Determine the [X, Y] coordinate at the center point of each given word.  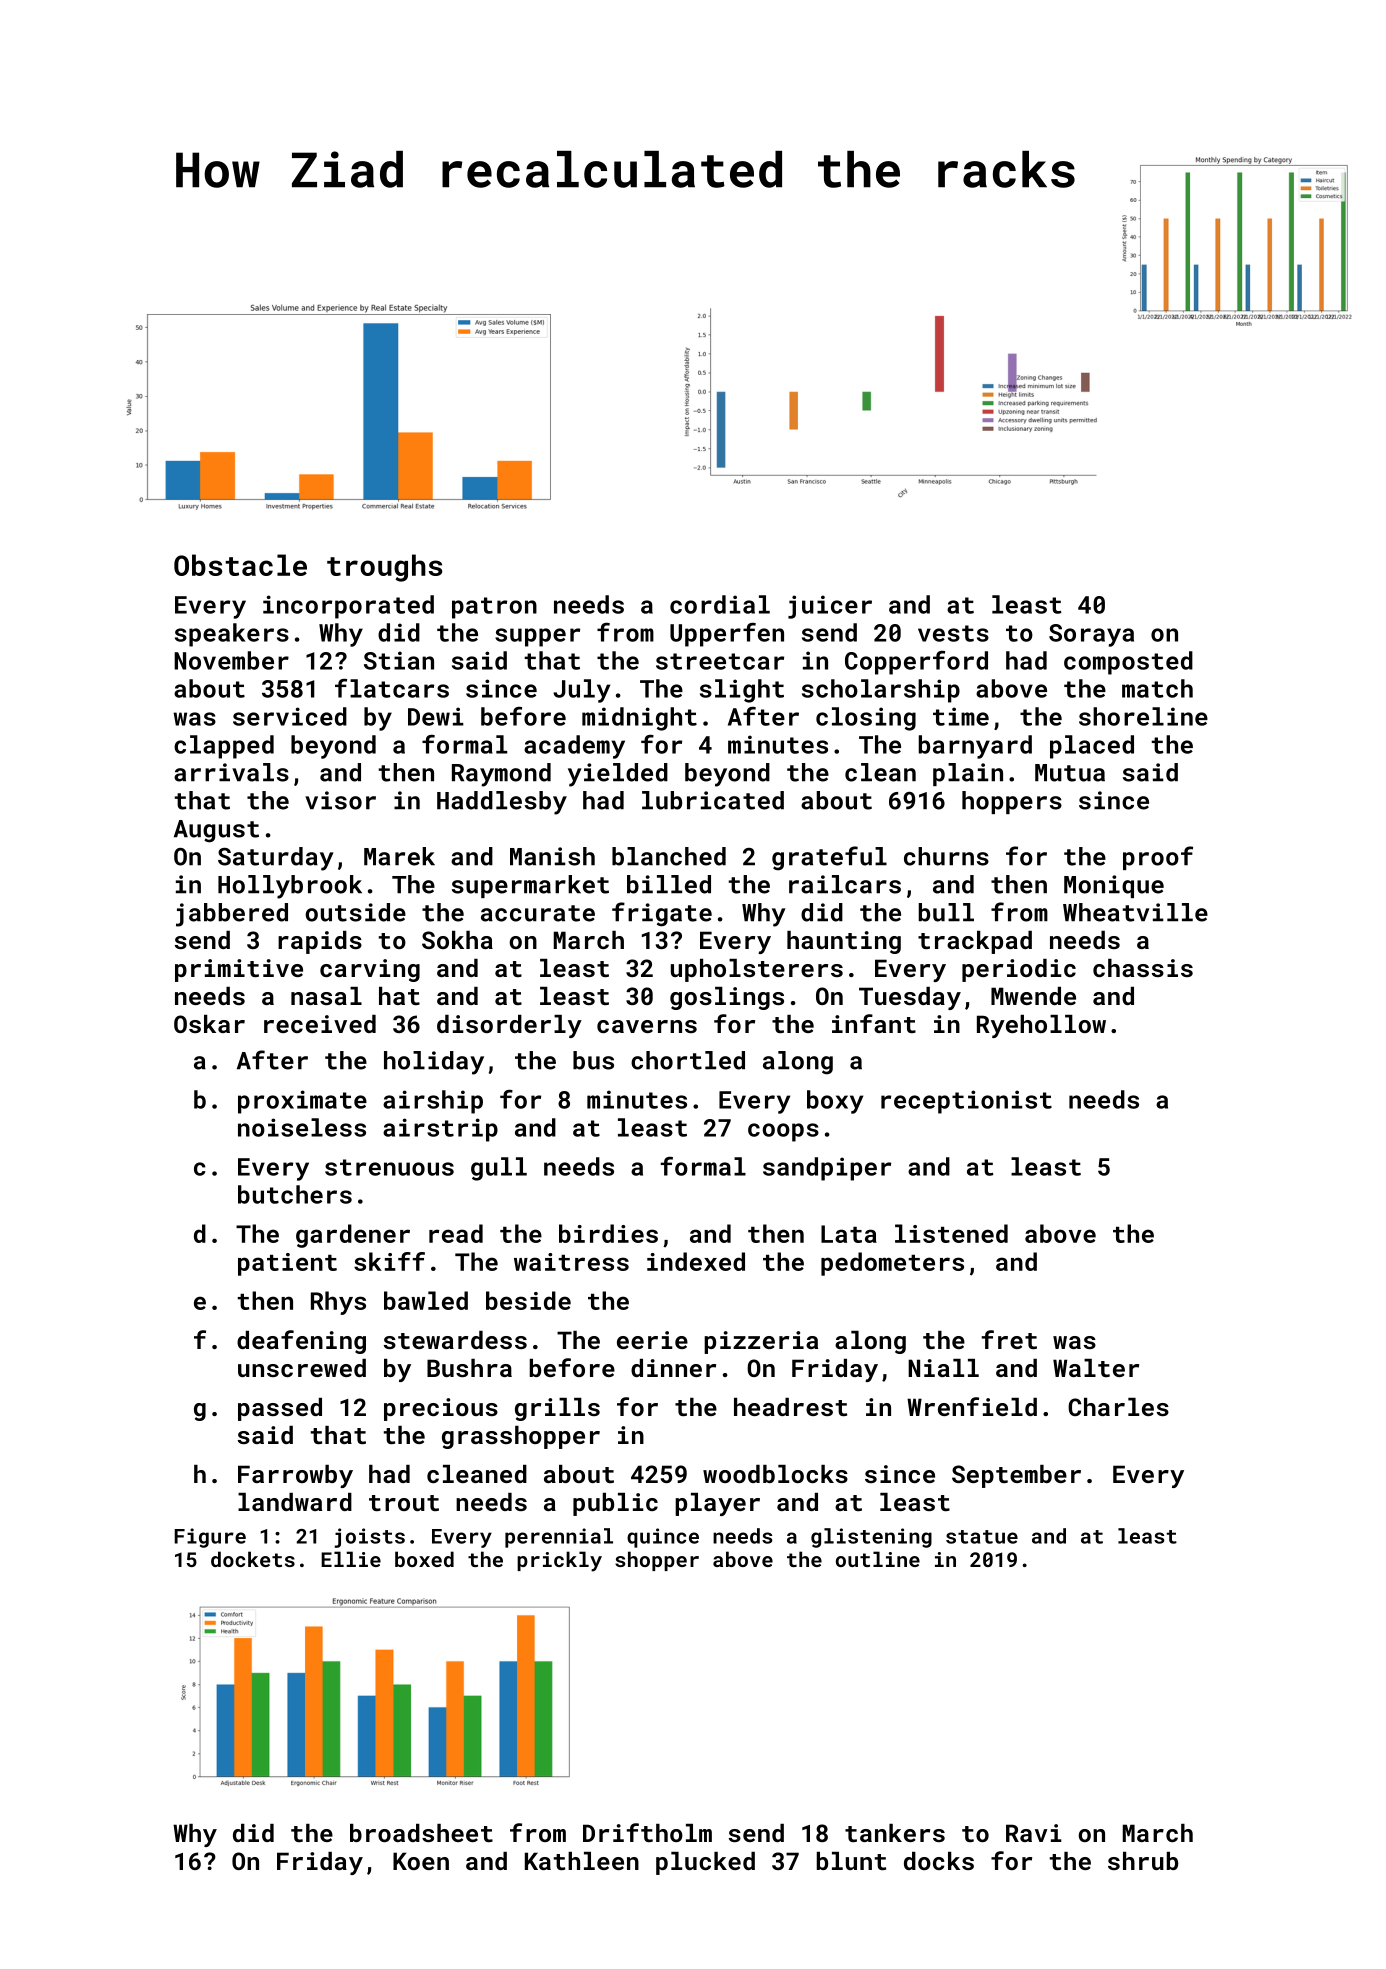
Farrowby [295, 1476]
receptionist [966, 1102]
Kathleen [582, 1861]
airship [433, 1102]
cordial [720, 604]
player [717, 1504]
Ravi [1034, 1833]
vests [953, 633]
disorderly [509, 1026]
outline [878, 1559]
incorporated [348, 607]
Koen [421, 1861]
